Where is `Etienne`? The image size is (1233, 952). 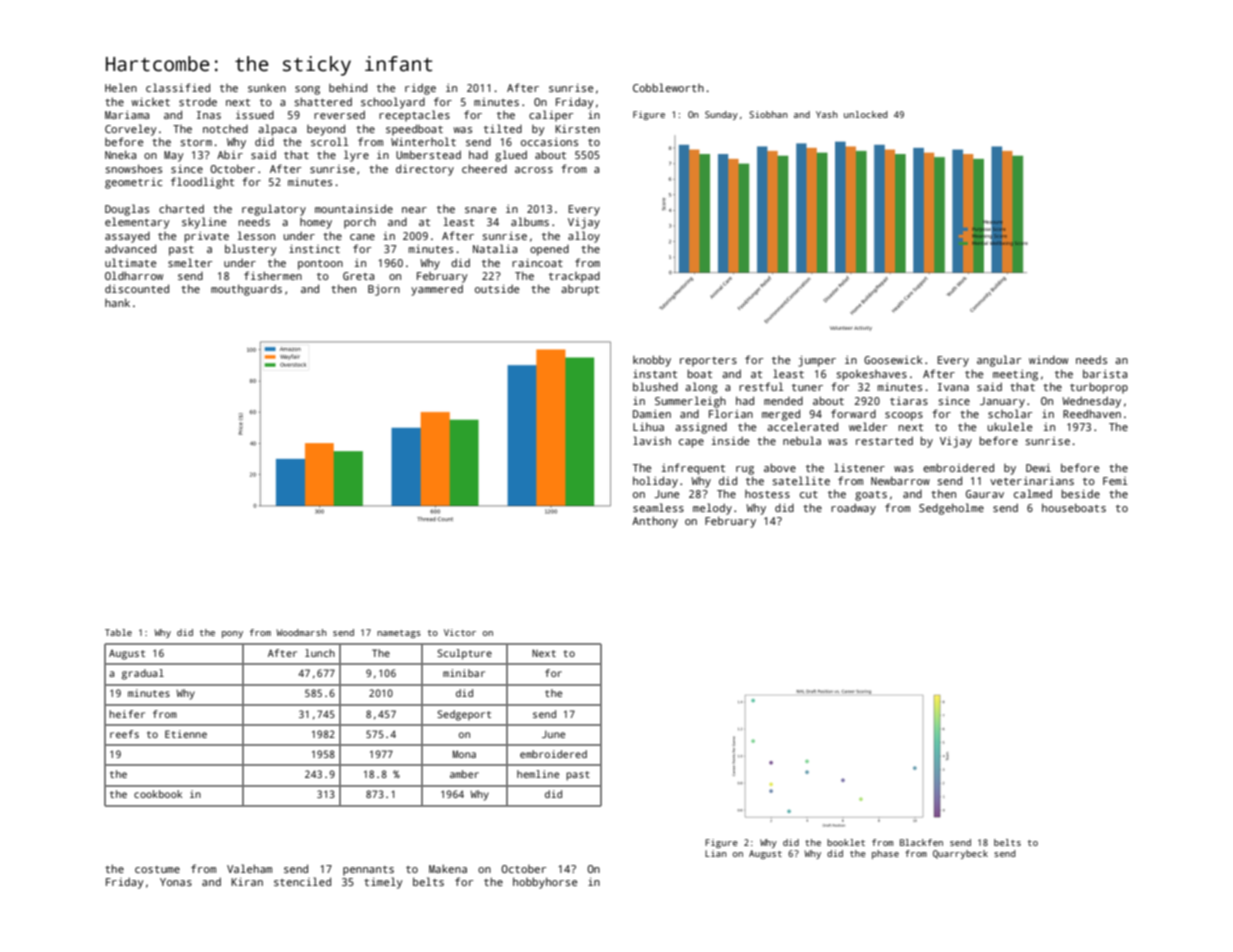 Etienne is located at coordinates (186, 734).
